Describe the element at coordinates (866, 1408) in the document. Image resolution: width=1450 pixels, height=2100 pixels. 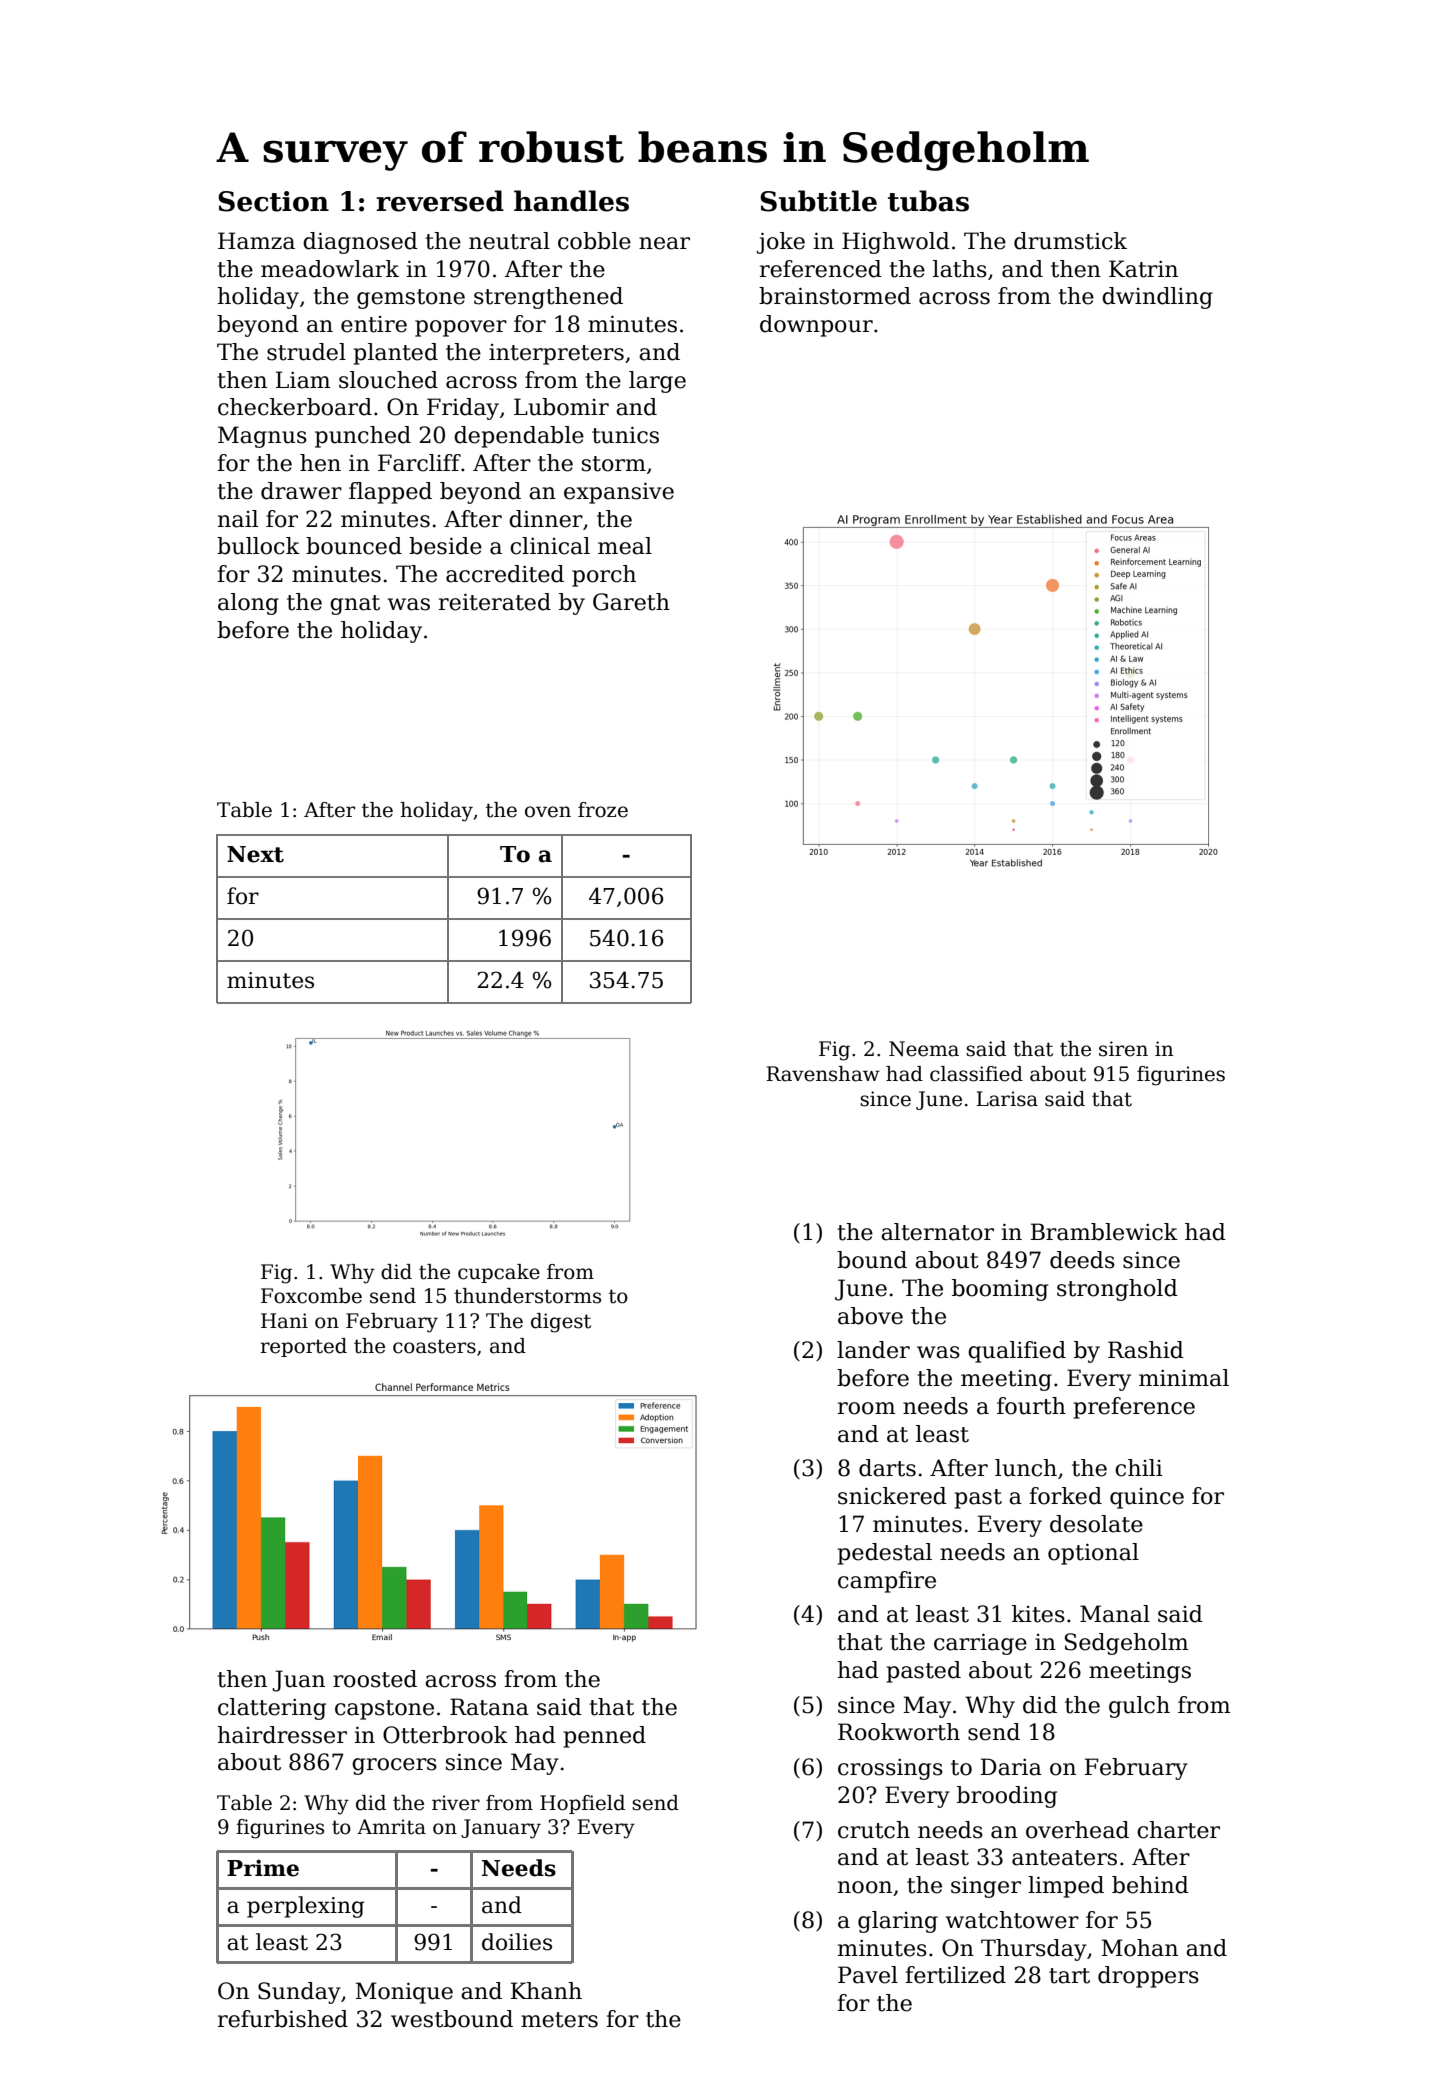
I see `room` at that location.
